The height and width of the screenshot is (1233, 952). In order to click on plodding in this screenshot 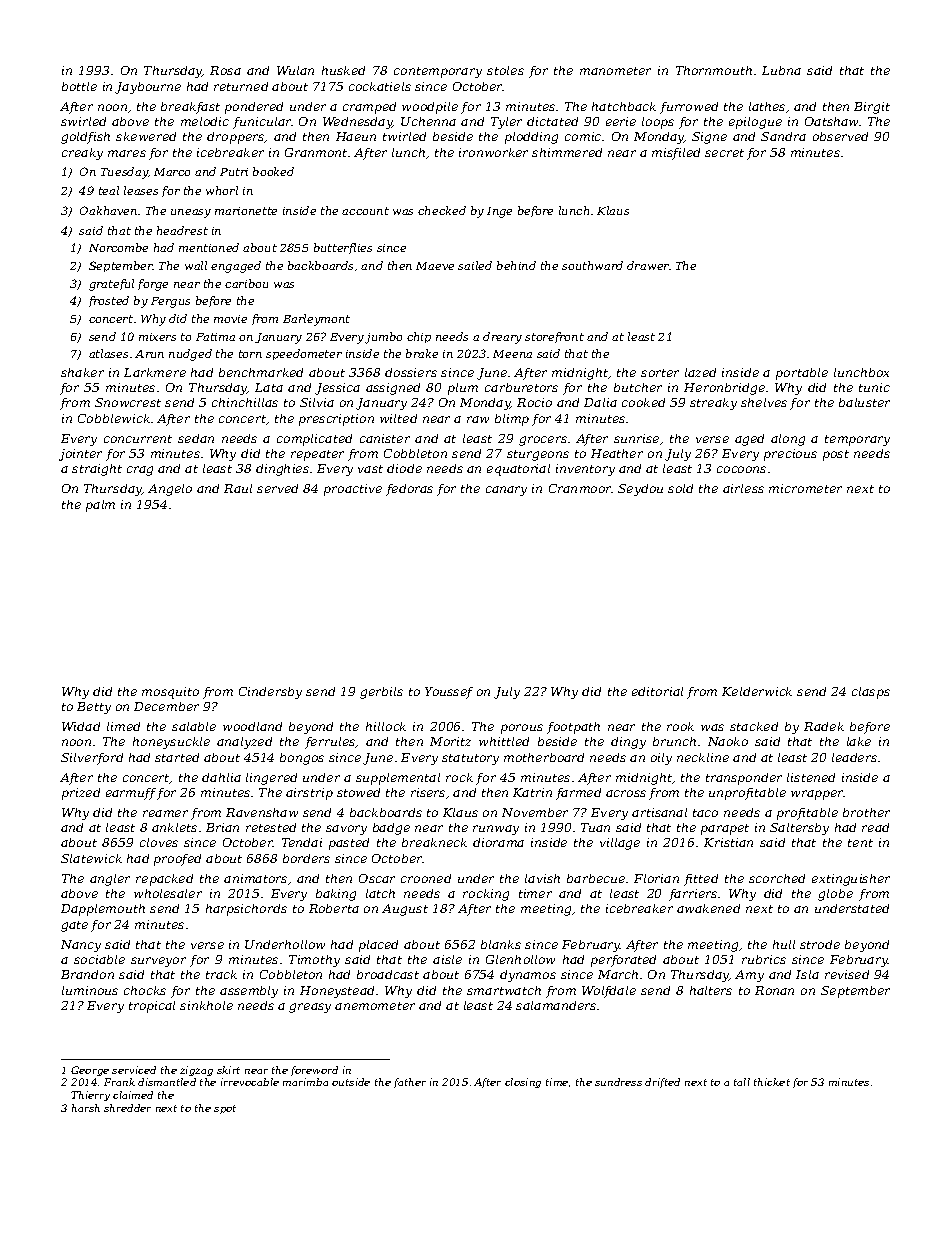, I will do `click(531, 138)`.
